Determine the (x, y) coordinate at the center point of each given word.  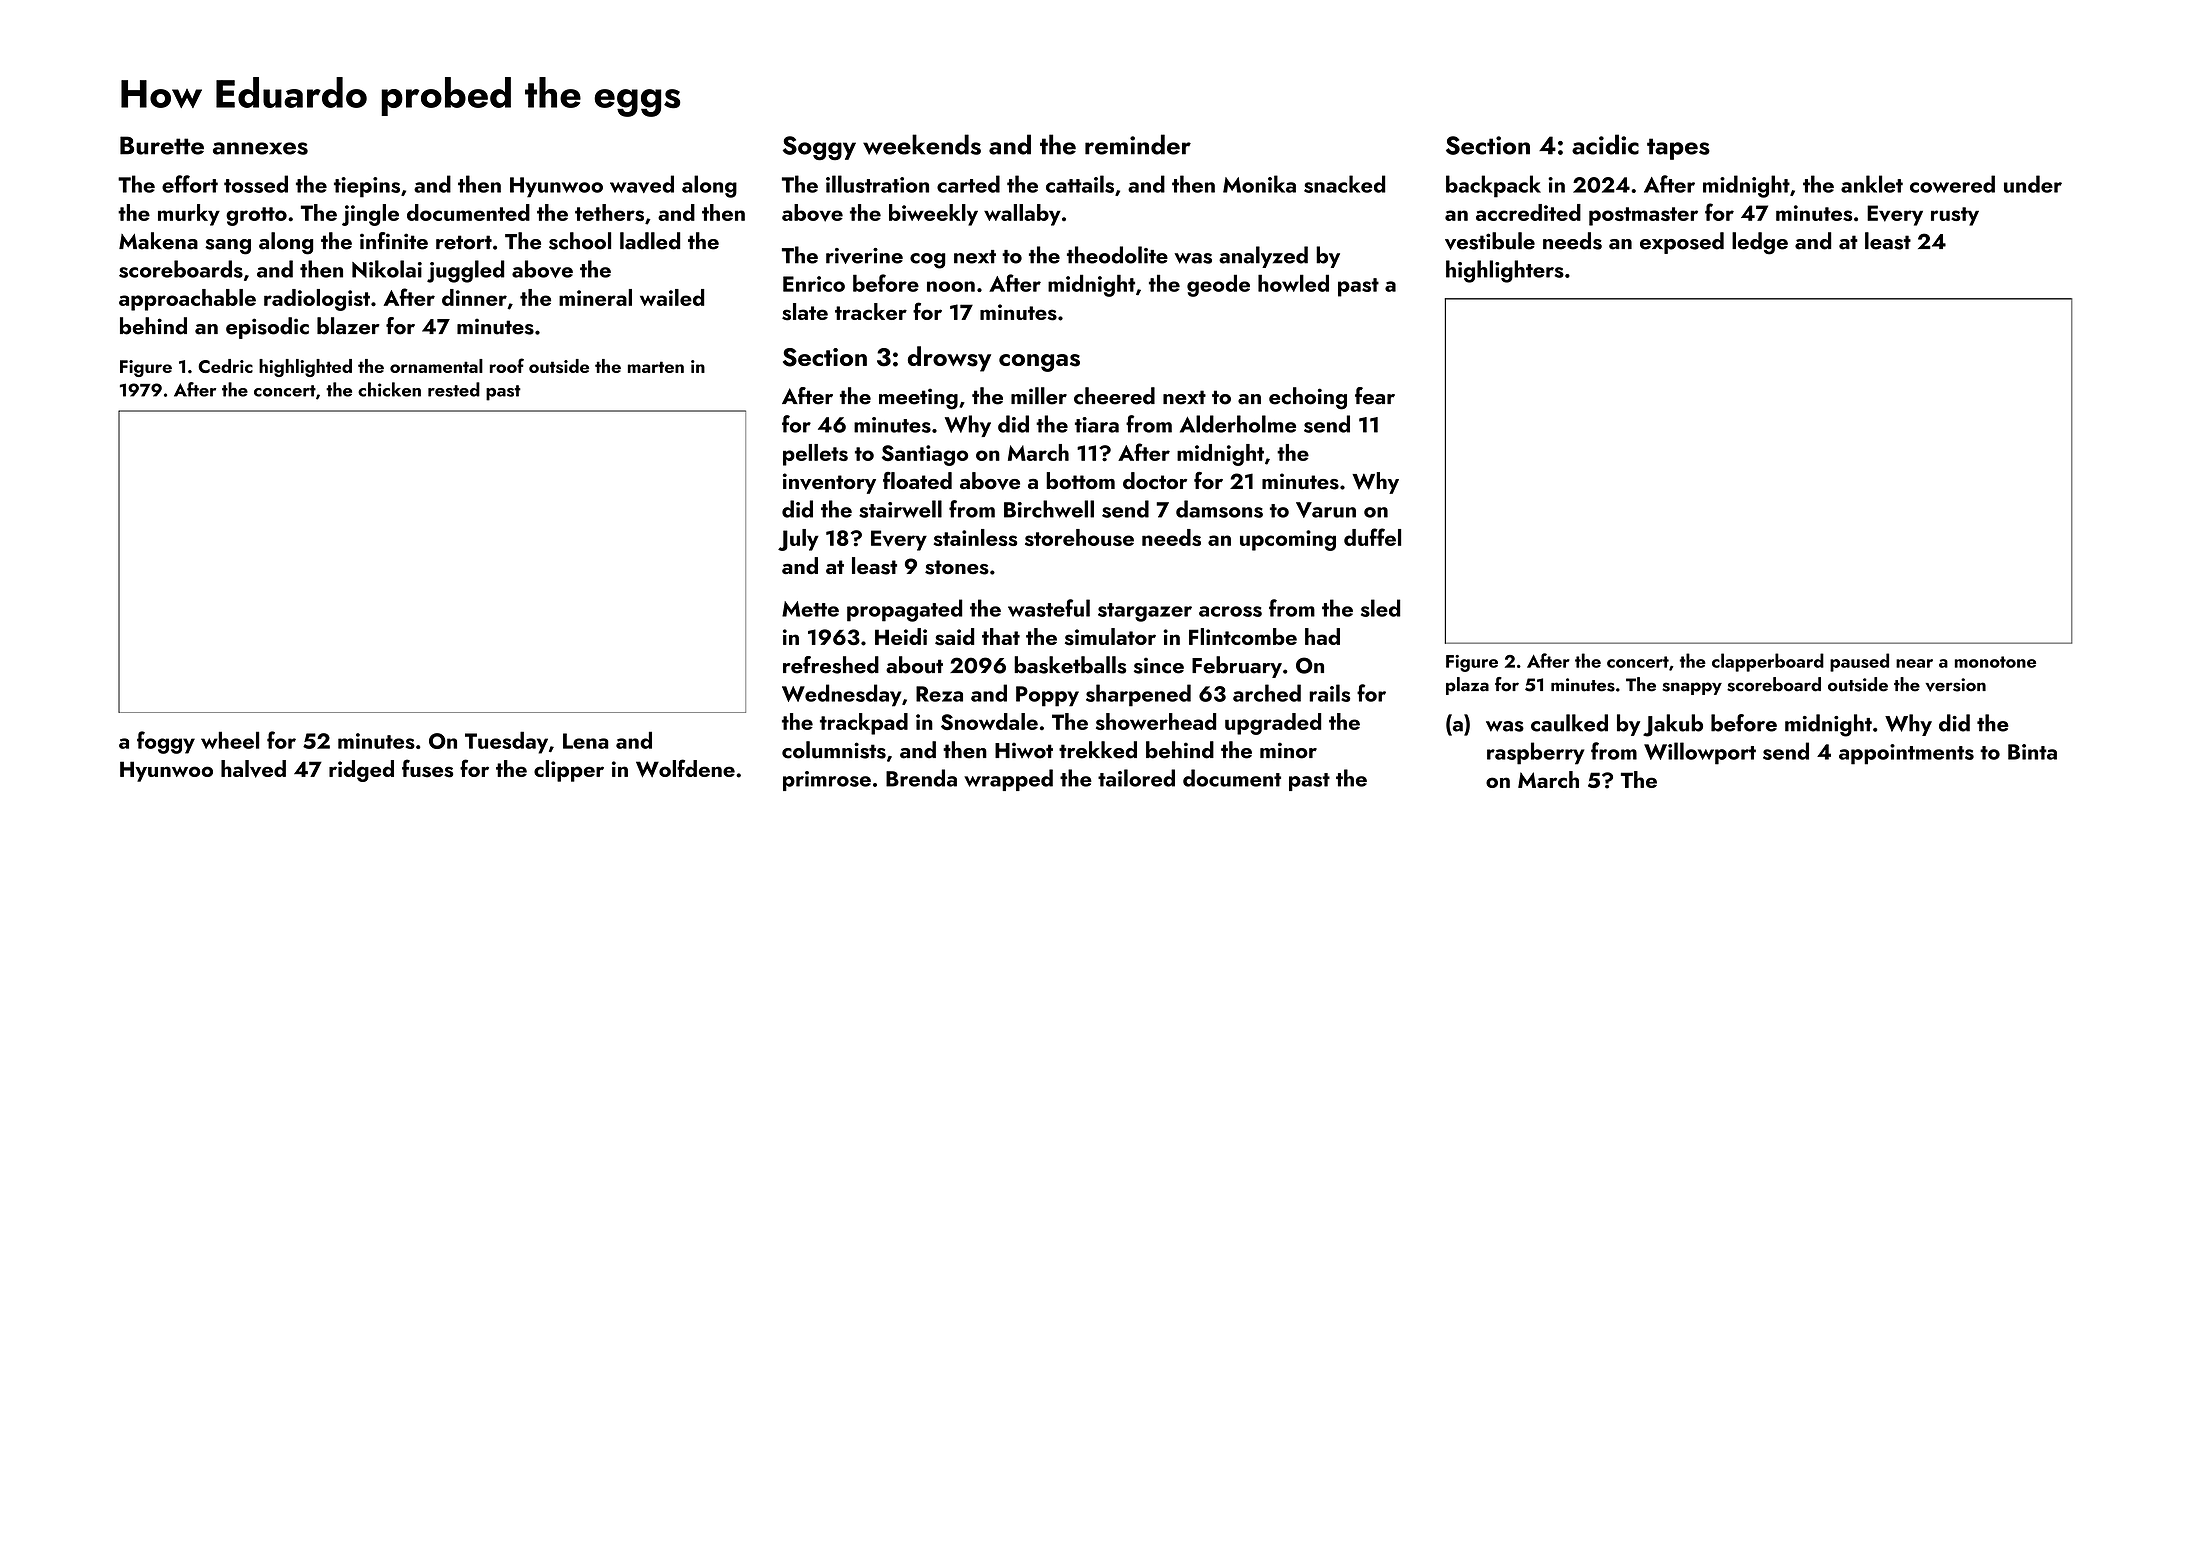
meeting (918, 399)
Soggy (819, 148)
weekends (922, 144)
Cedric (225, 366)
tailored (1136, 778)
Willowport (1700, 753)
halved (253, 769)
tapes (1678, 149)
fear (1375, 396)
